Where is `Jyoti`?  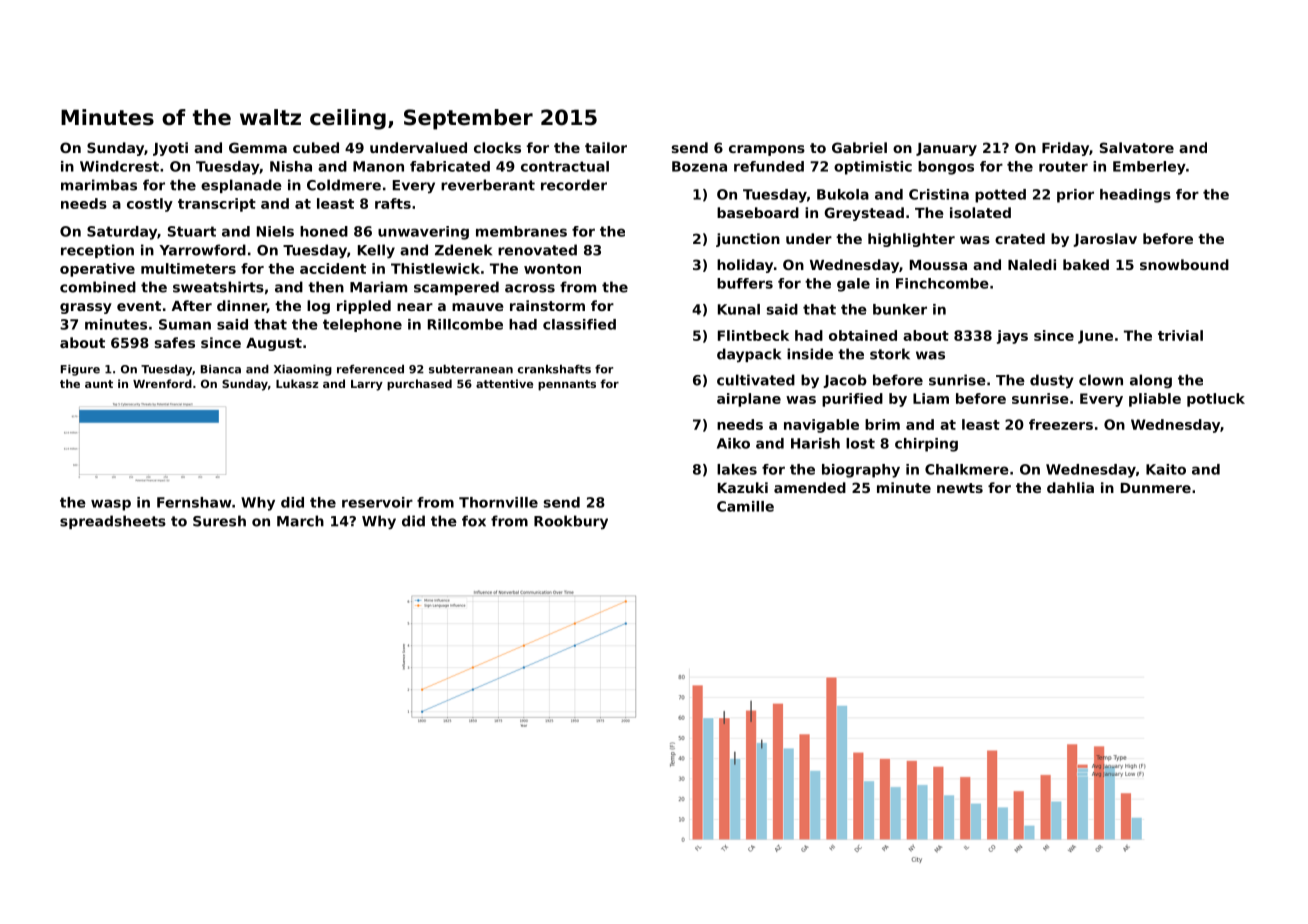
Jyoti is located at coordinates (170, 149).
